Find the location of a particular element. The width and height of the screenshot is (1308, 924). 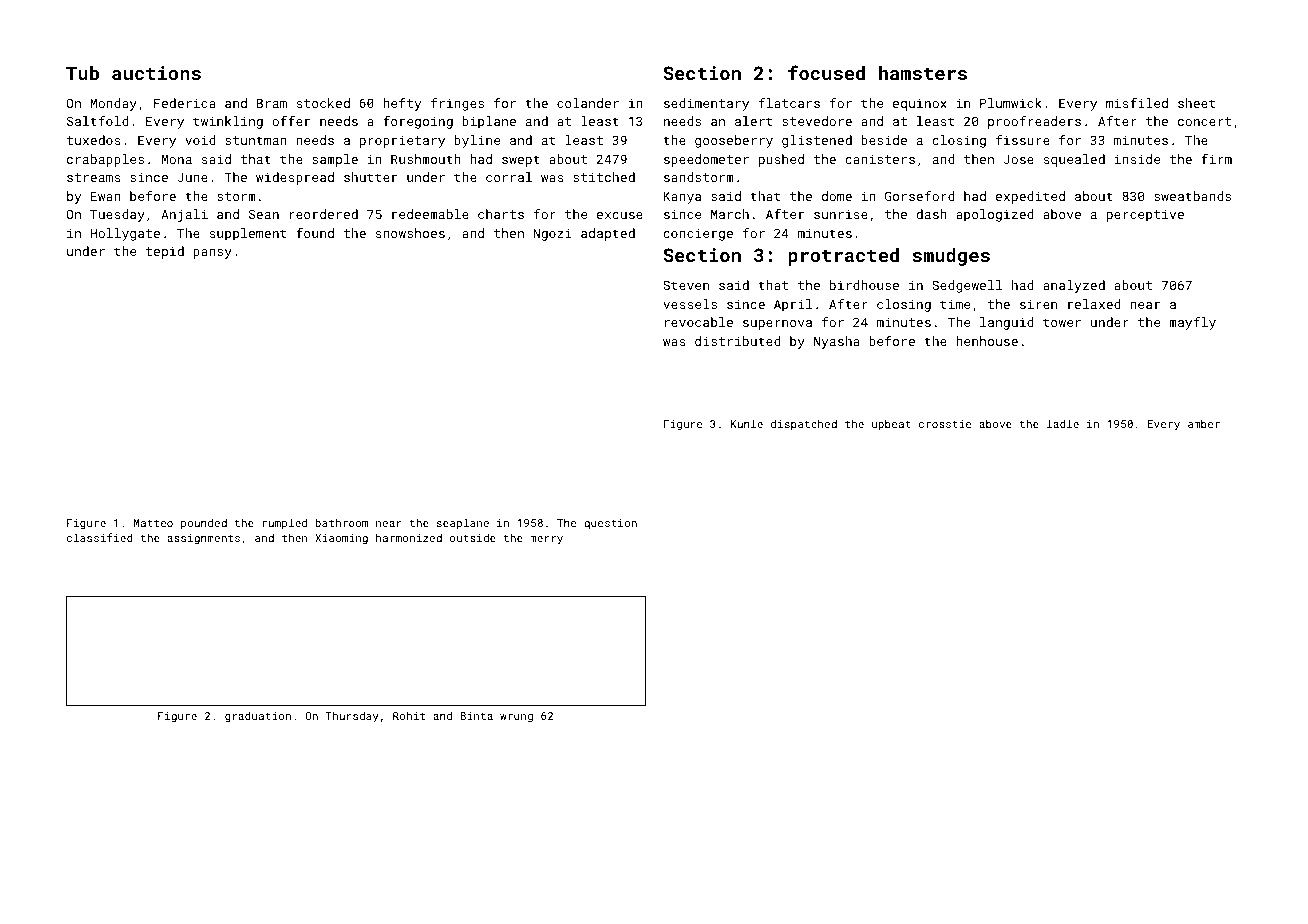

revocable is located at coordinates (699, 322).
